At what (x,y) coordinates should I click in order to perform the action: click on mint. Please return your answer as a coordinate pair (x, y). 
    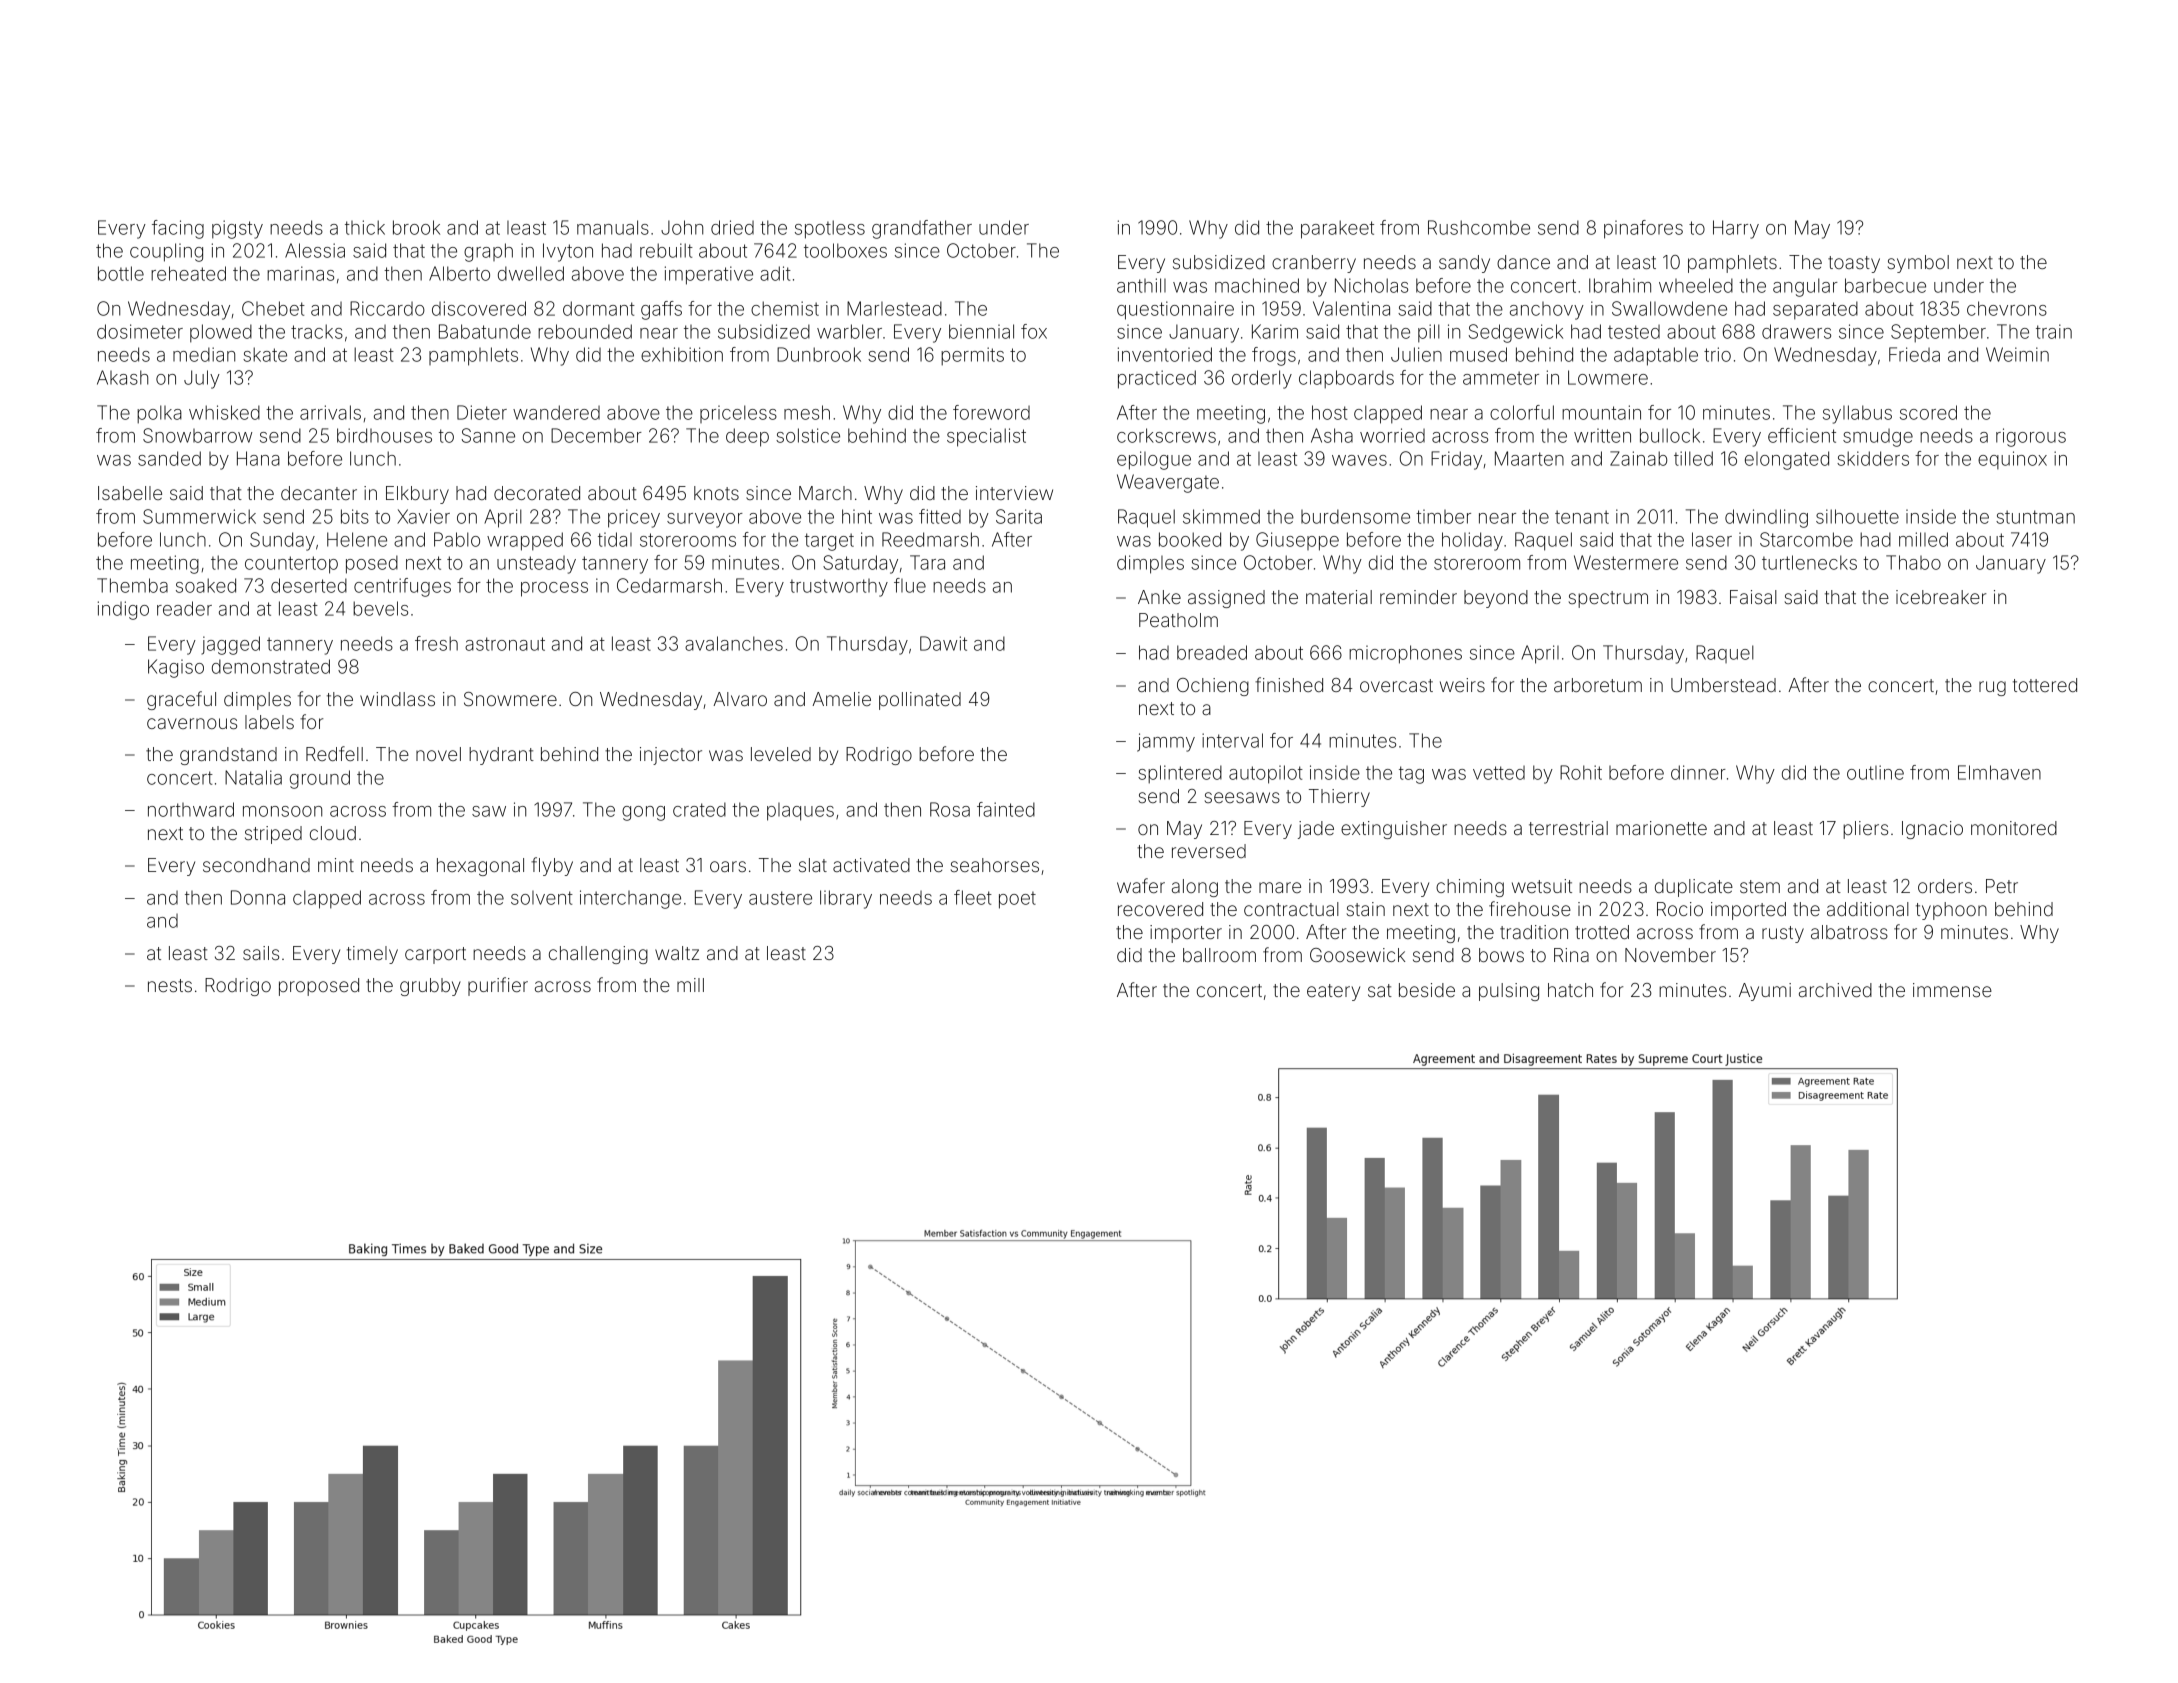
    Looking at the image, I should click on (336, 865).
